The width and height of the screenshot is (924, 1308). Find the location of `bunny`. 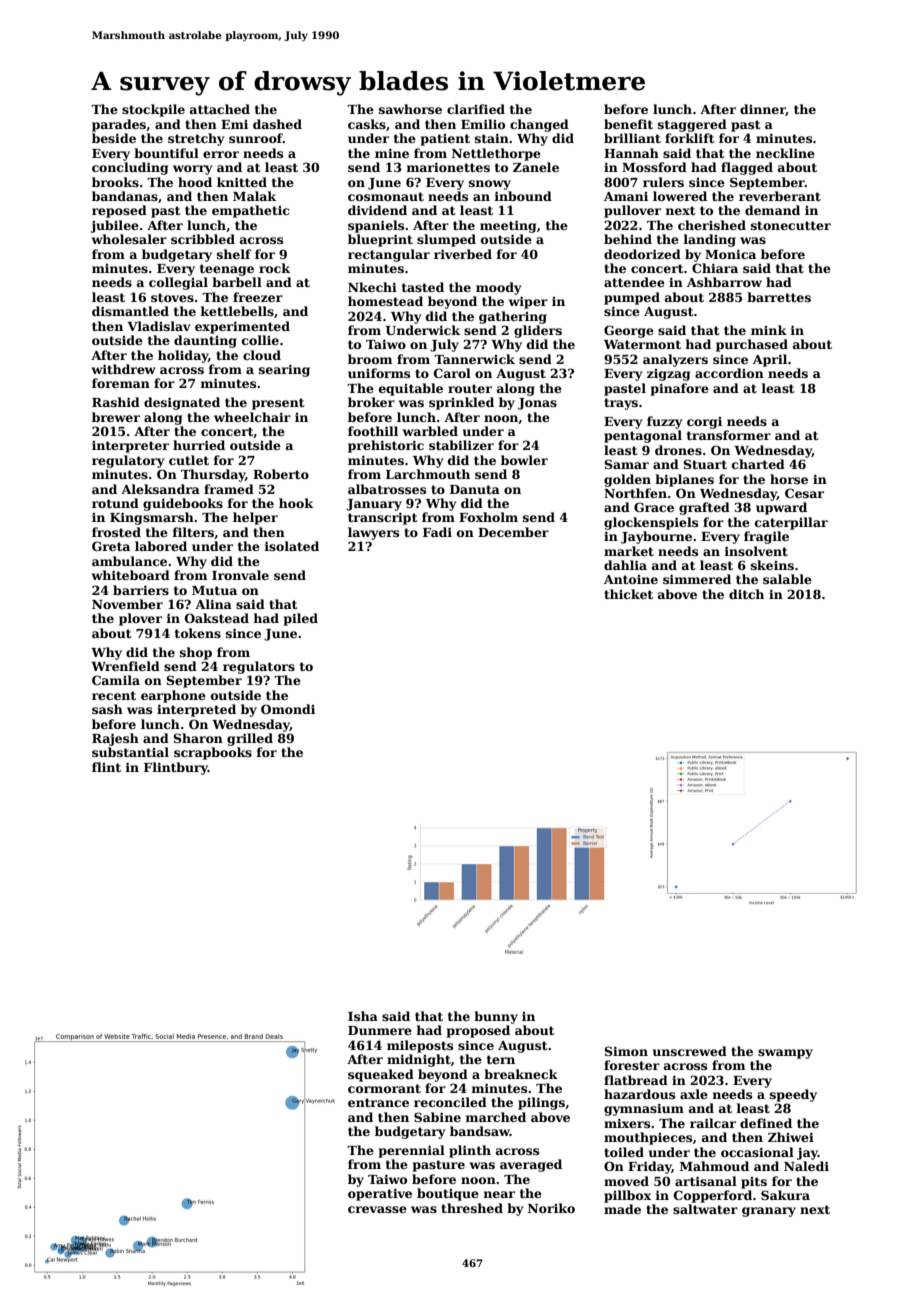

bunny is located at coordinates (496, 1017).
